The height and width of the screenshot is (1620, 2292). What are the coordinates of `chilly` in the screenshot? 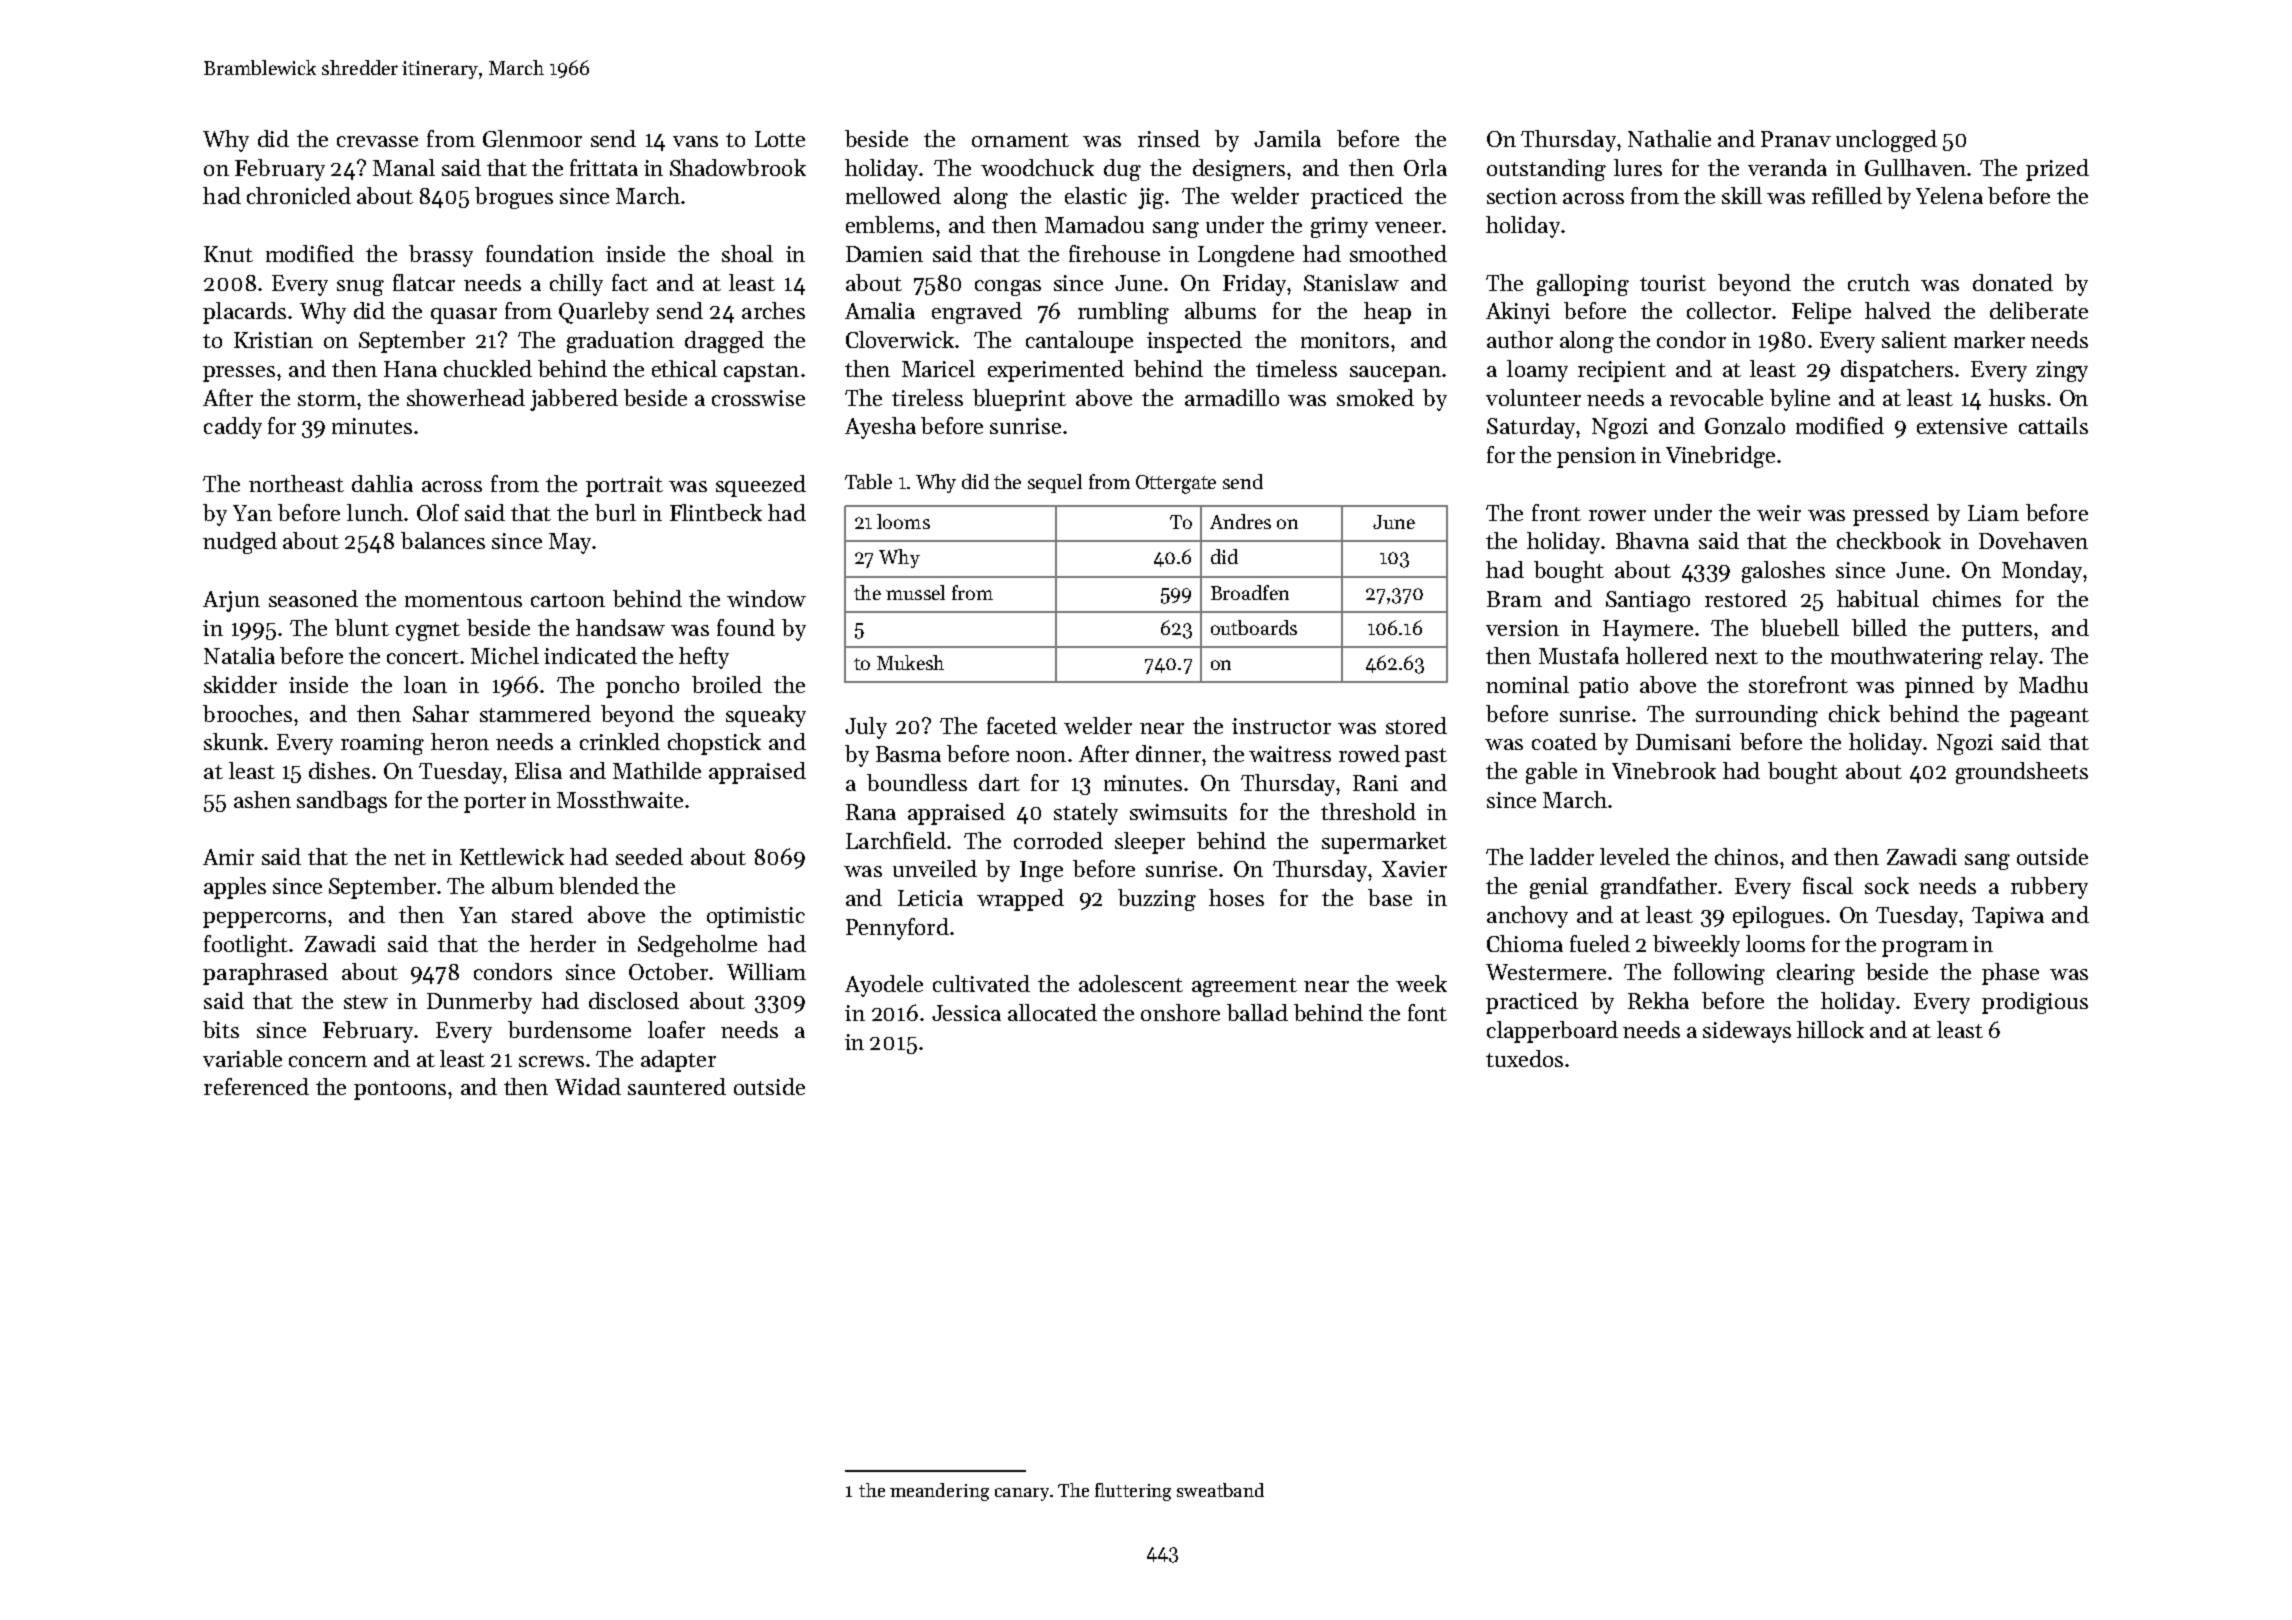 It's located at (576, 285).
